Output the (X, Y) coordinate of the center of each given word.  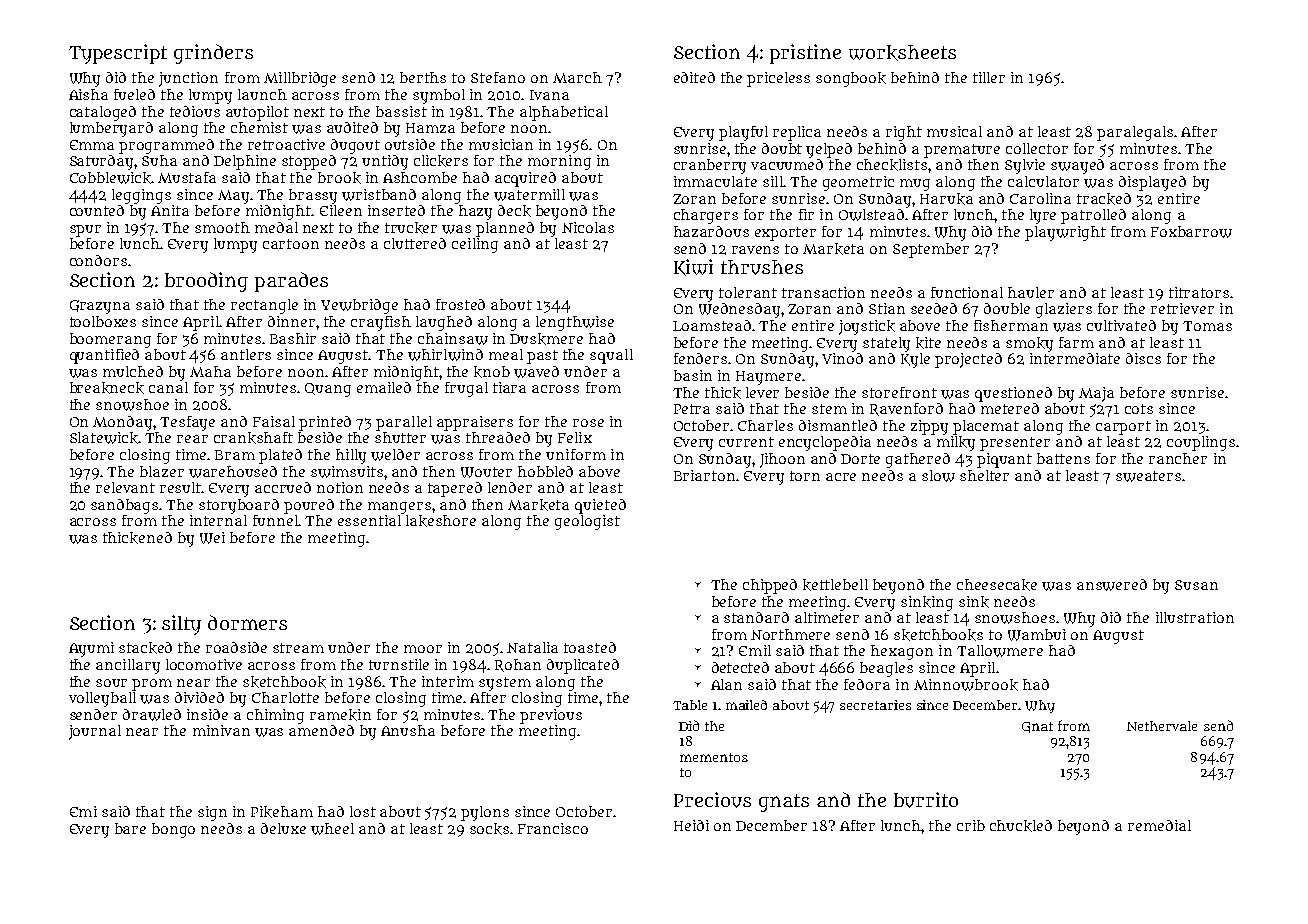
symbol (439, 96)
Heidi (691, 825)
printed (325, 423)
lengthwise (575, 323)
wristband (379, 195)
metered (1010, 408)
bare (130, 828)
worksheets (902, 53)
